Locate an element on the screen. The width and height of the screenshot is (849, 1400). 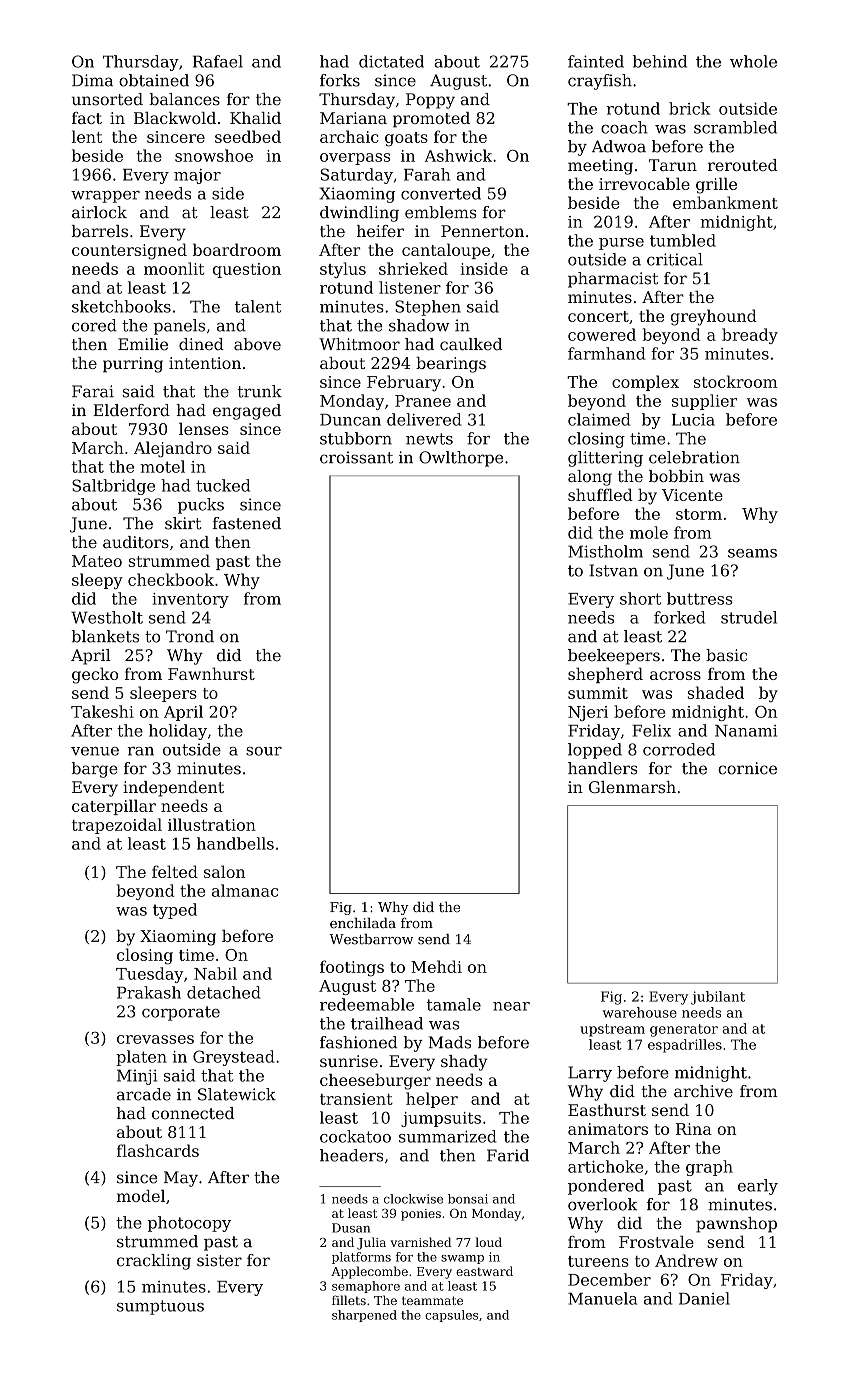
behind is located at coordinates (660, 61).
